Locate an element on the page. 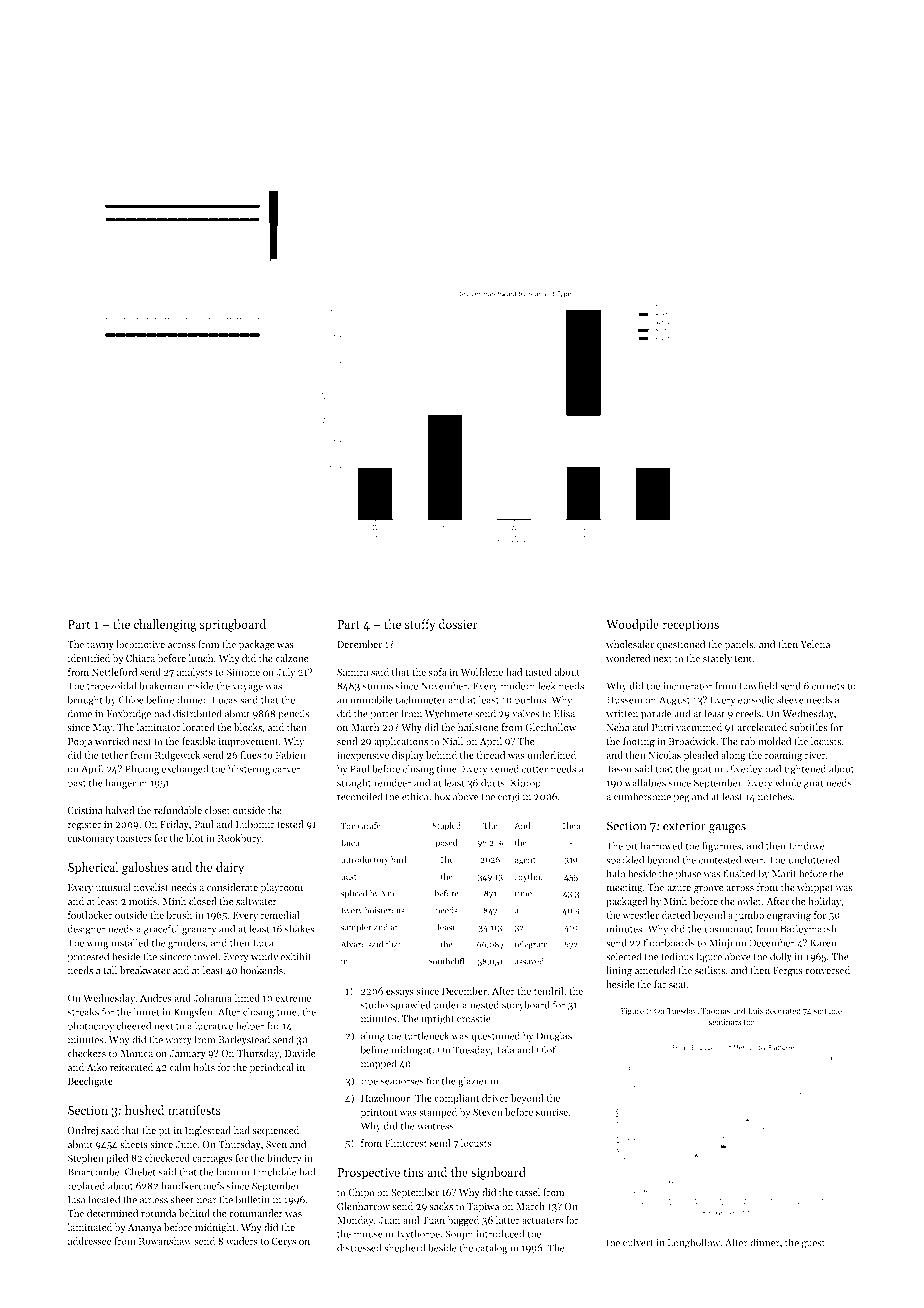 The image size is (924, 1308). Chipo is located at coordinates (361, 1193).
